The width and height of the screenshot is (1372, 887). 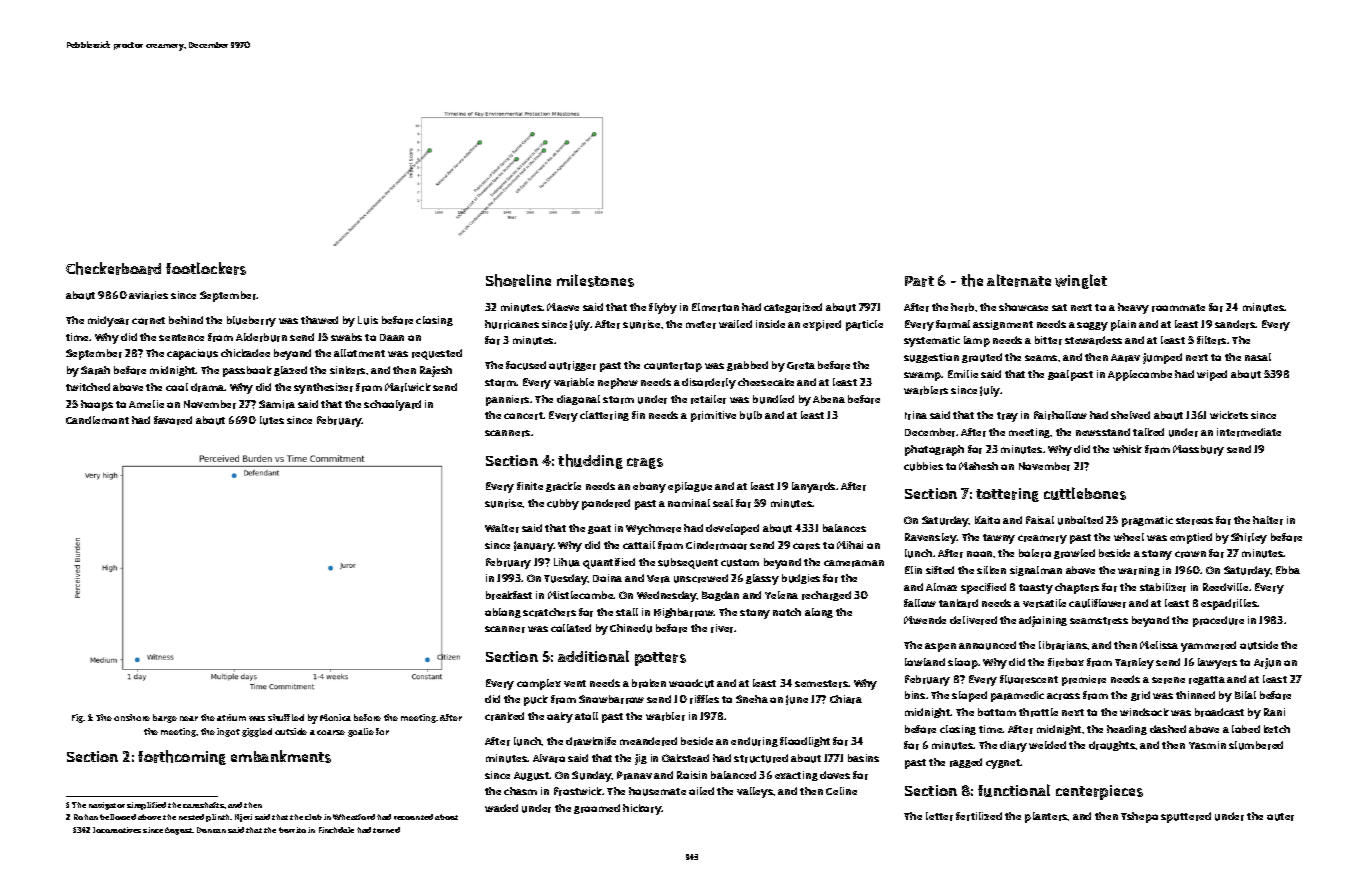 What do you see at coordinates (1235, 324) in the screenshot?
I see `sanders` at bounding box center [1235, 324].
